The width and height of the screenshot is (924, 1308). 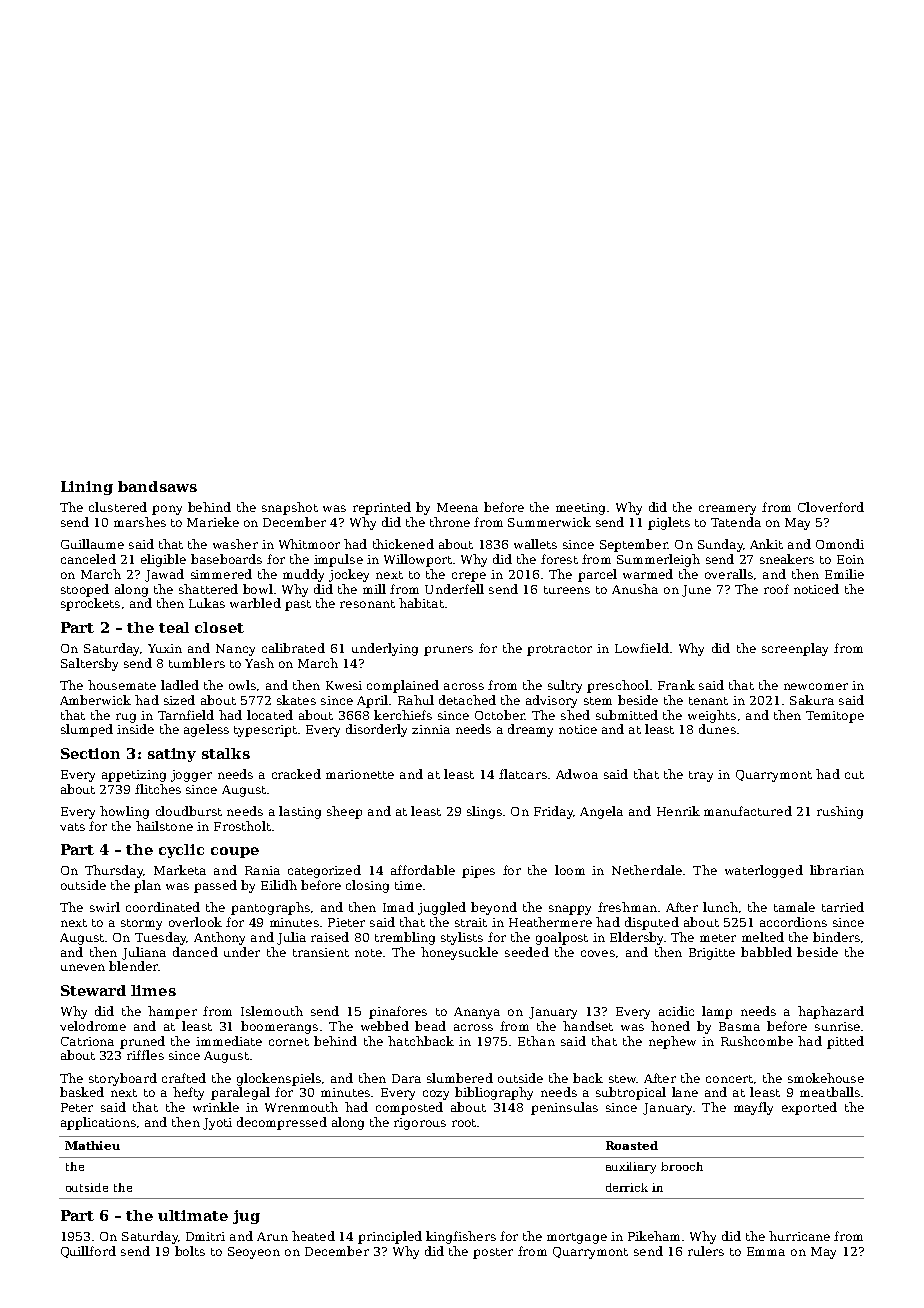 What do you see at coordinates (835, 717) in the screenshot?
I see `Temitope` at bounding box center [835, 717].
